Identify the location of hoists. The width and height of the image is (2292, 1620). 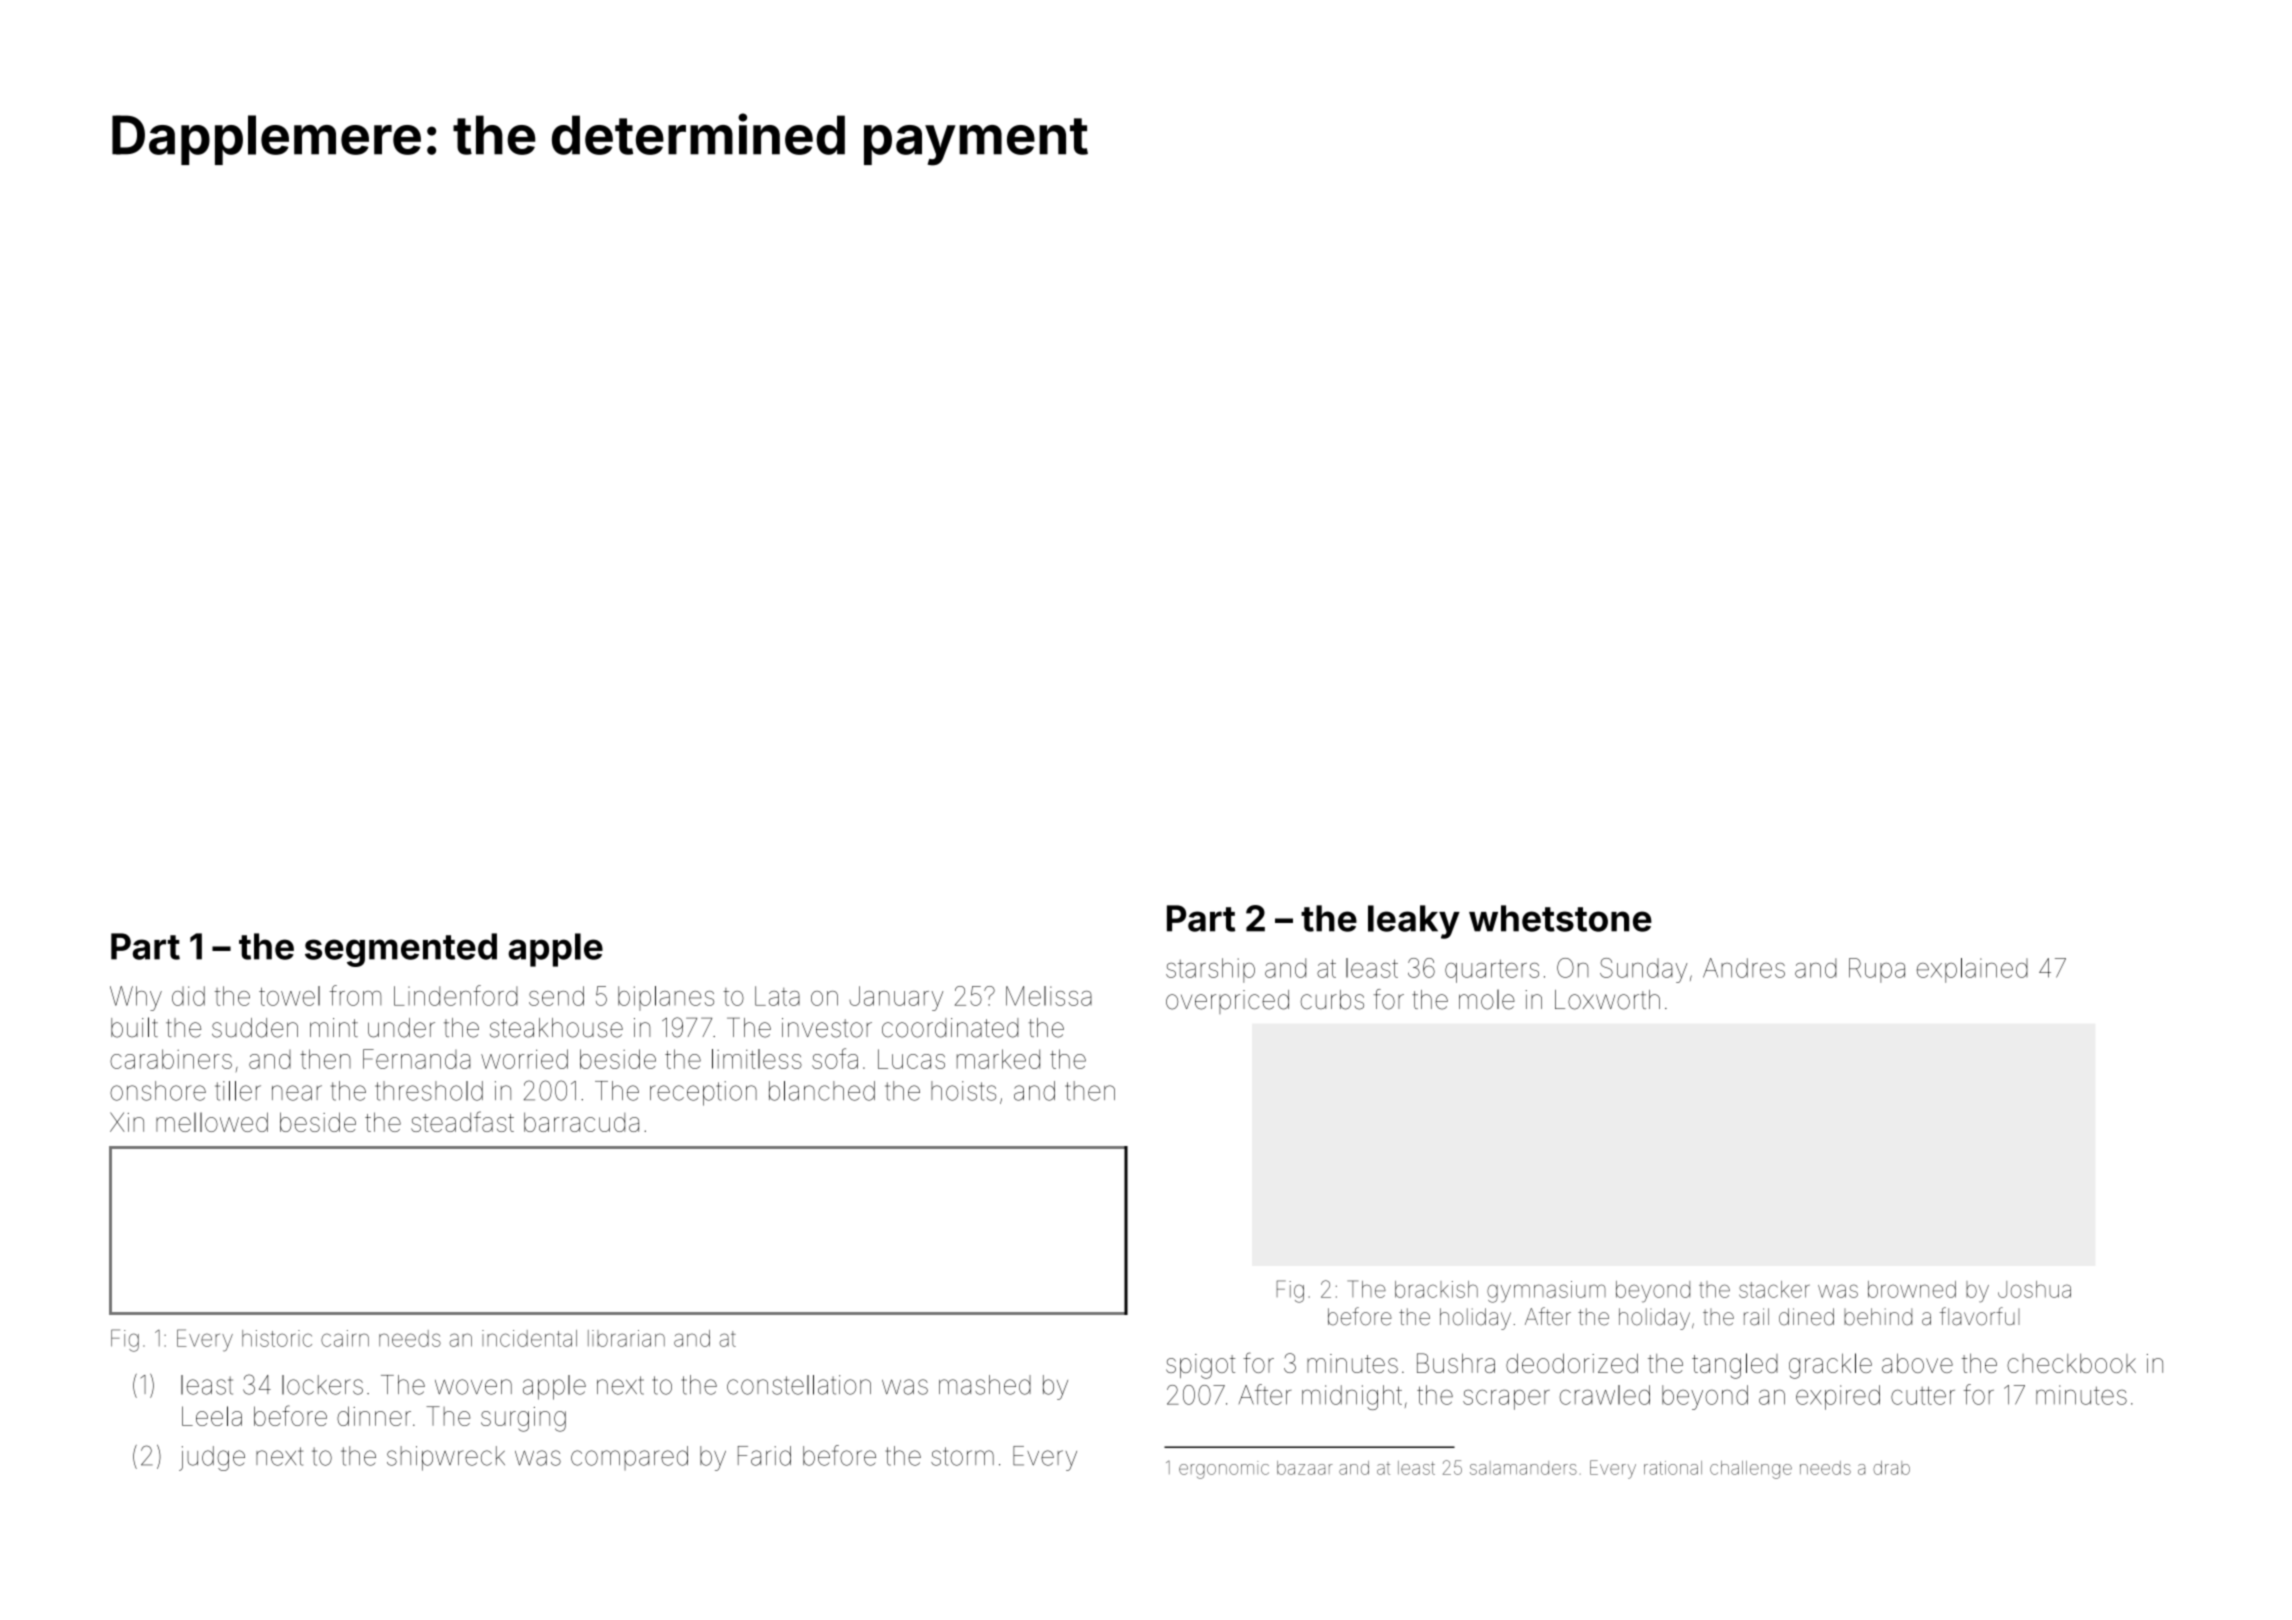
(963, 1091).
